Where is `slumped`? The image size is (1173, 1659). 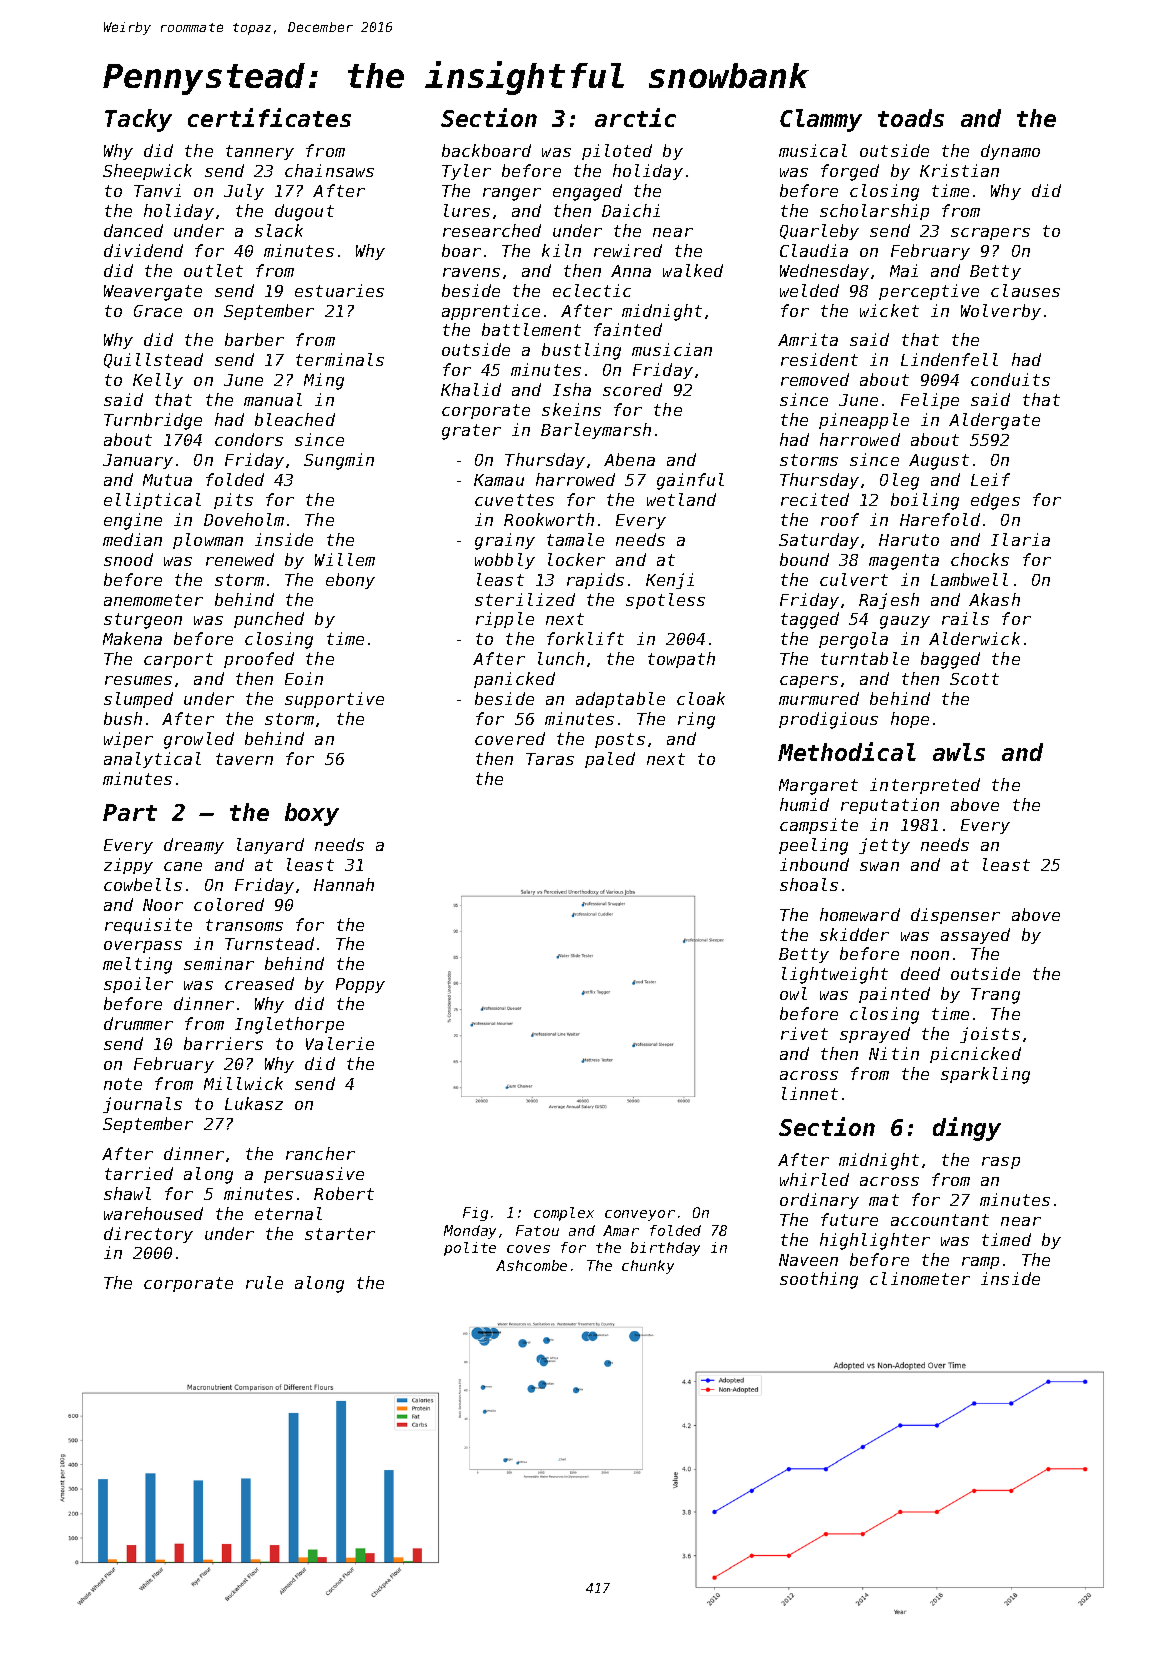
slumped is located at coordinates (138, 700).
